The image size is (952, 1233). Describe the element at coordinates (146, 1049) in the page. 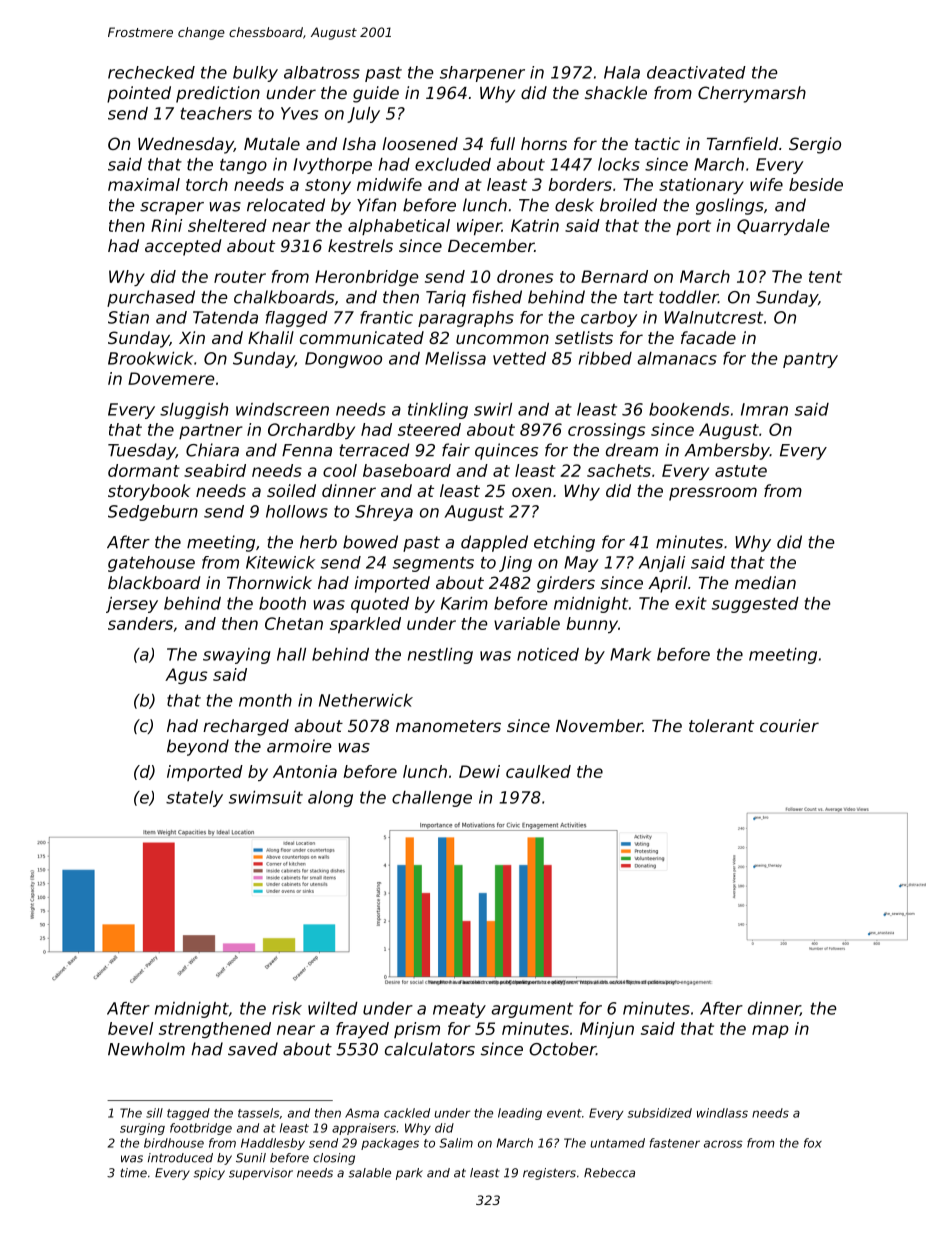

I see `Newholm` at that location.
